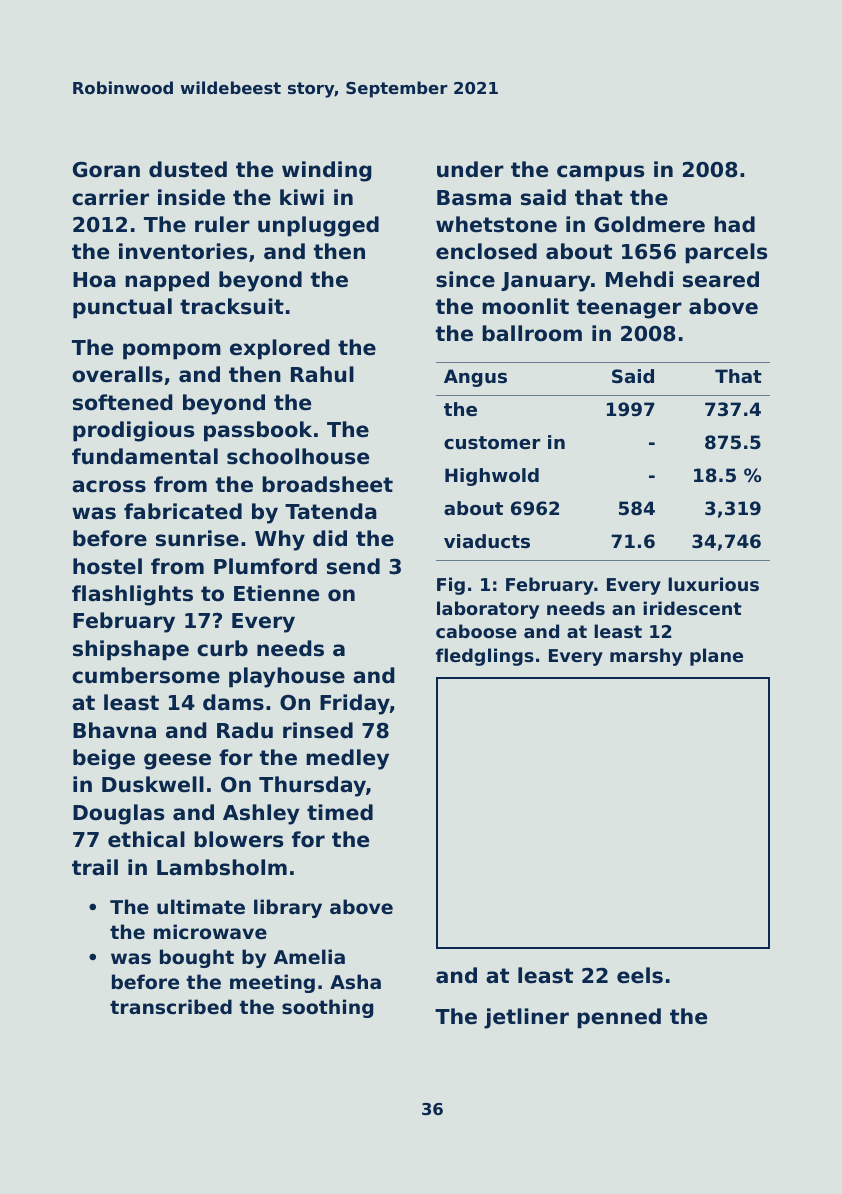 The width and height of the screenshot is (842, 1194). Describe the element at coordinates (629, 309) in the screenshot. I see `teenager` at that location.
